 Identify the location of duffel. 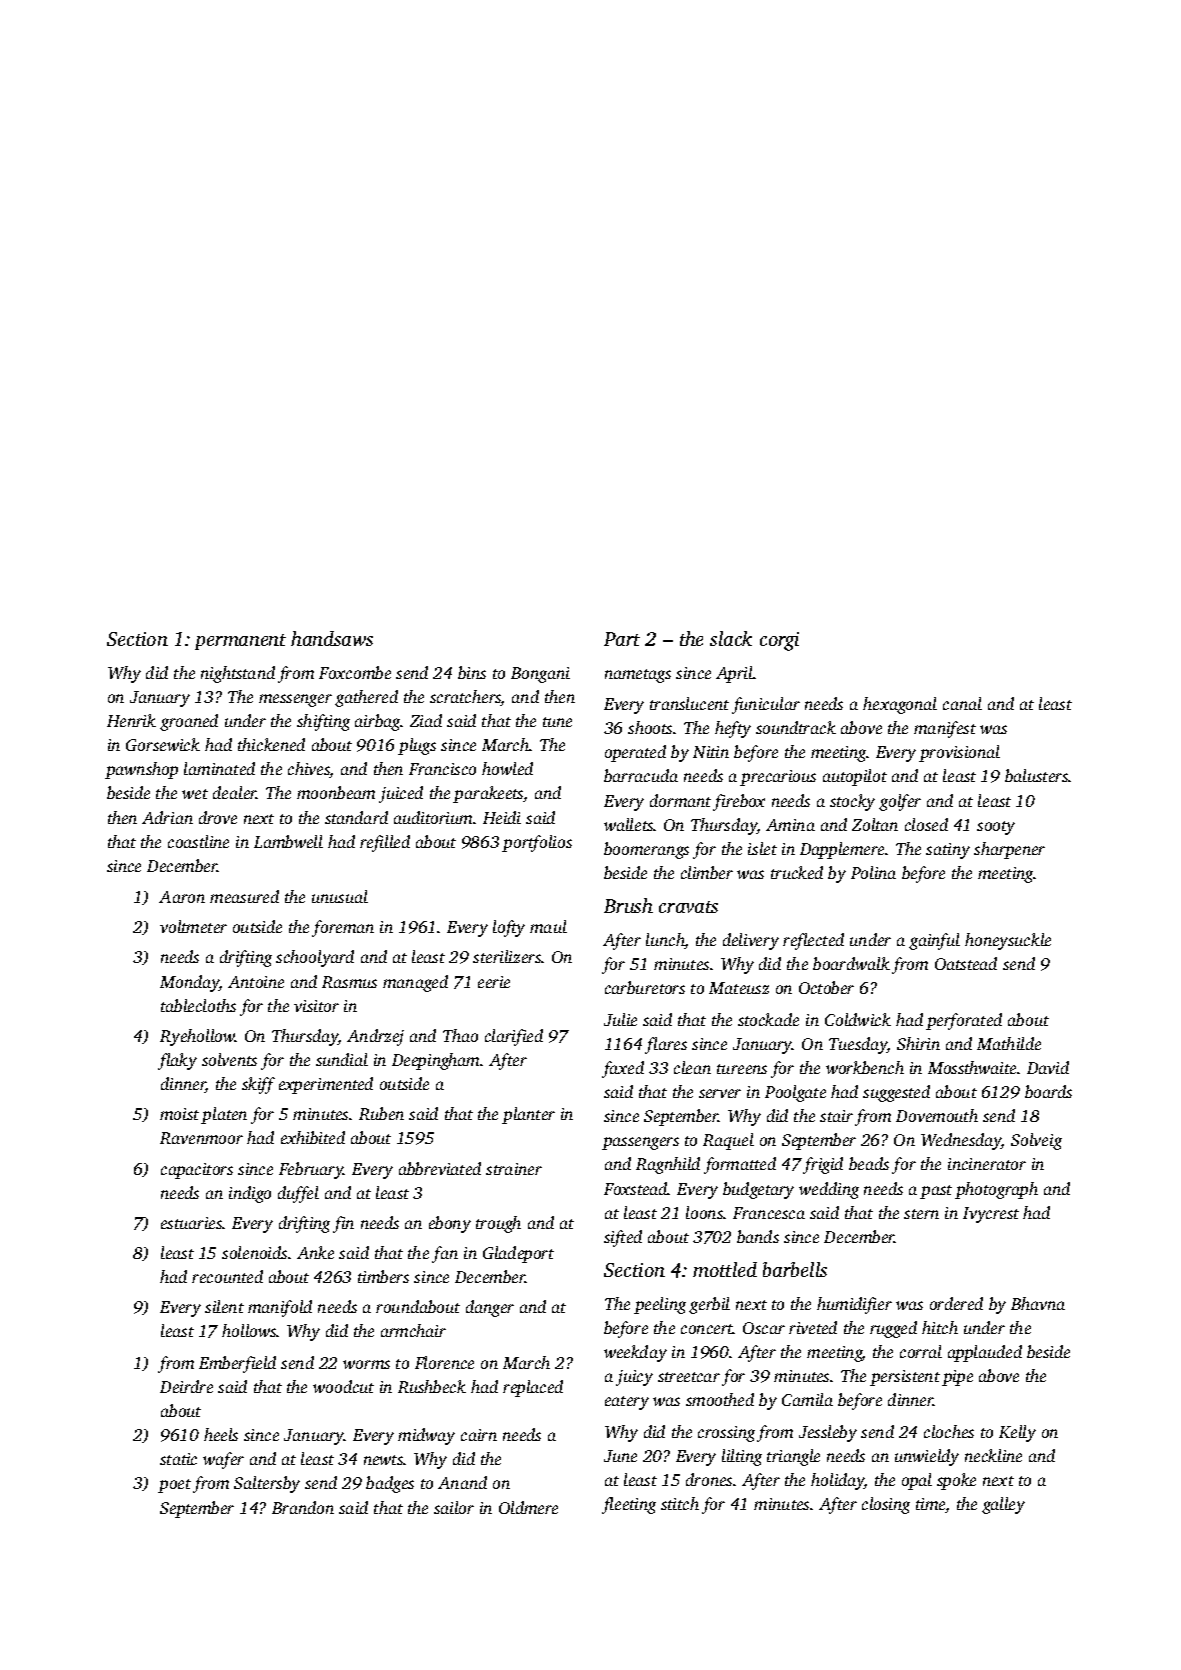
(298, 1194).
